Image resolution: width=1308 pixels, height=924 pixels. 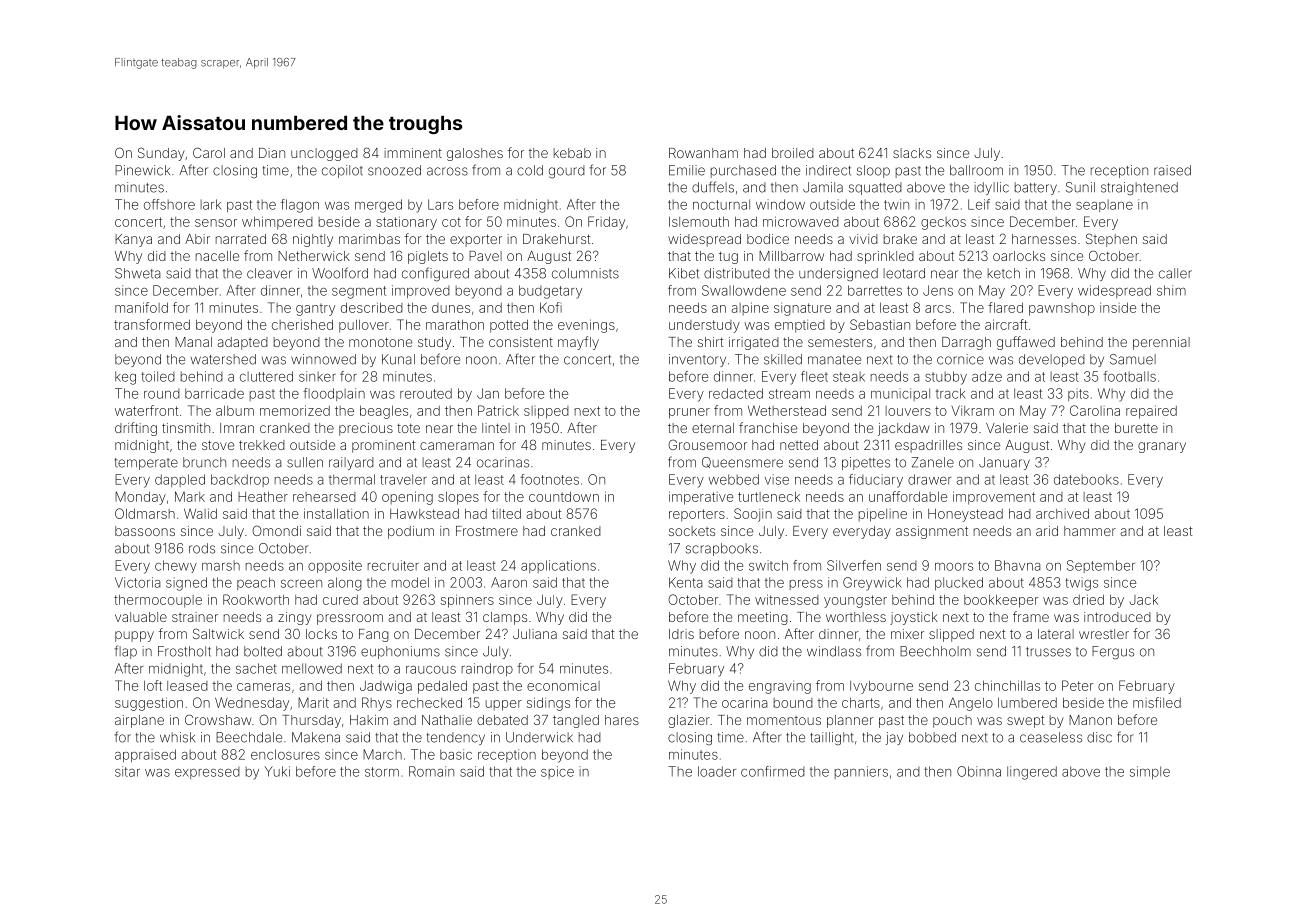 What do you see at coordinates (1133, 359) in the image?
I see `Samuel` at bounding box center [1133, 359].
